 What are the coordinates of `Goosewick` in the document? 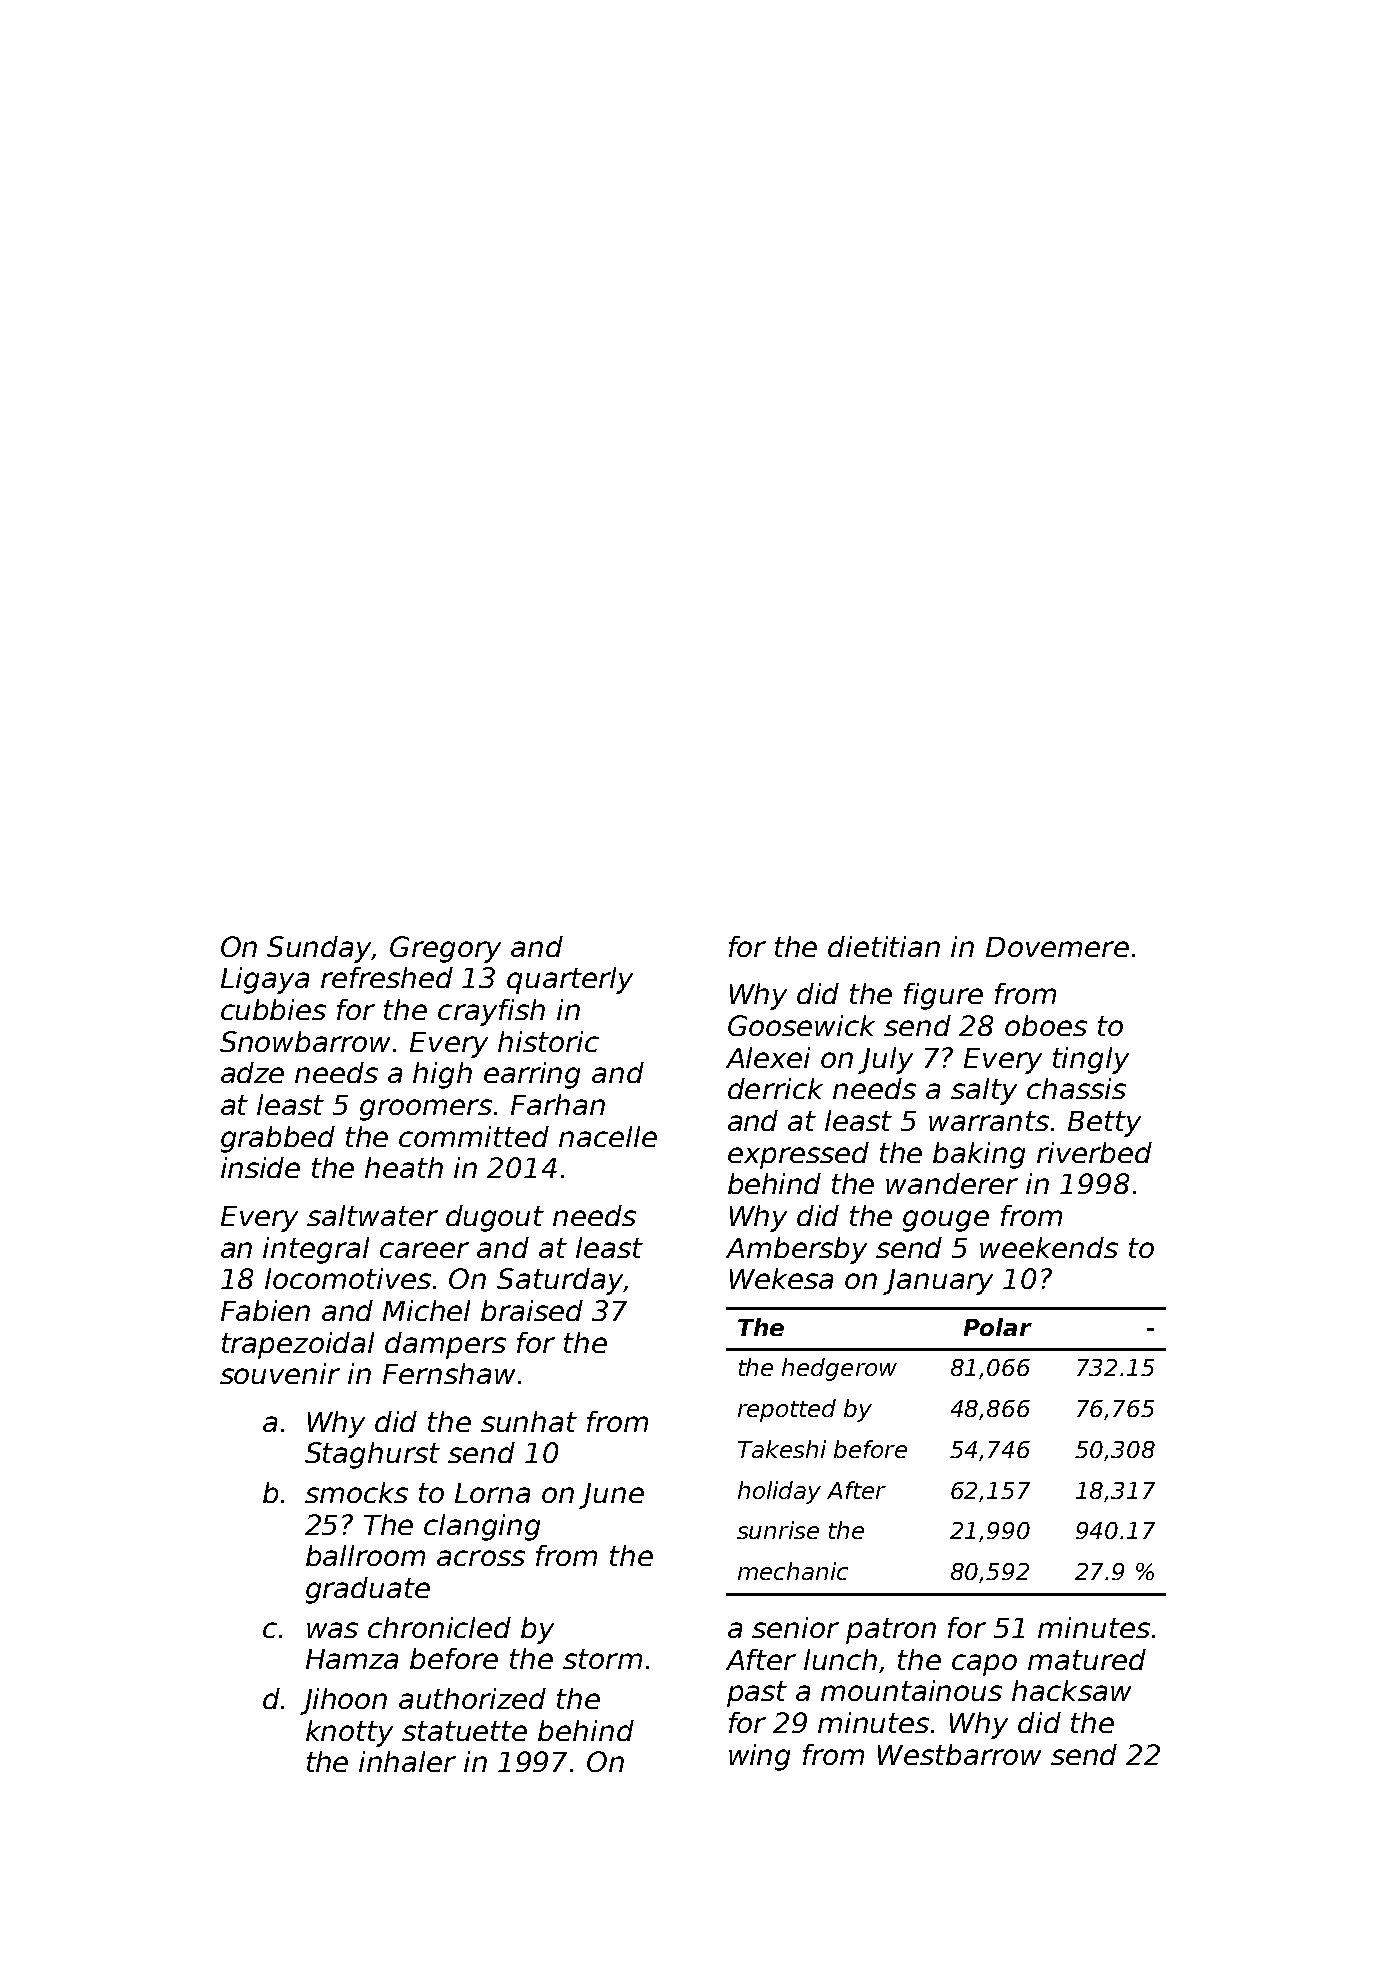 It's located at (801, 1025).
